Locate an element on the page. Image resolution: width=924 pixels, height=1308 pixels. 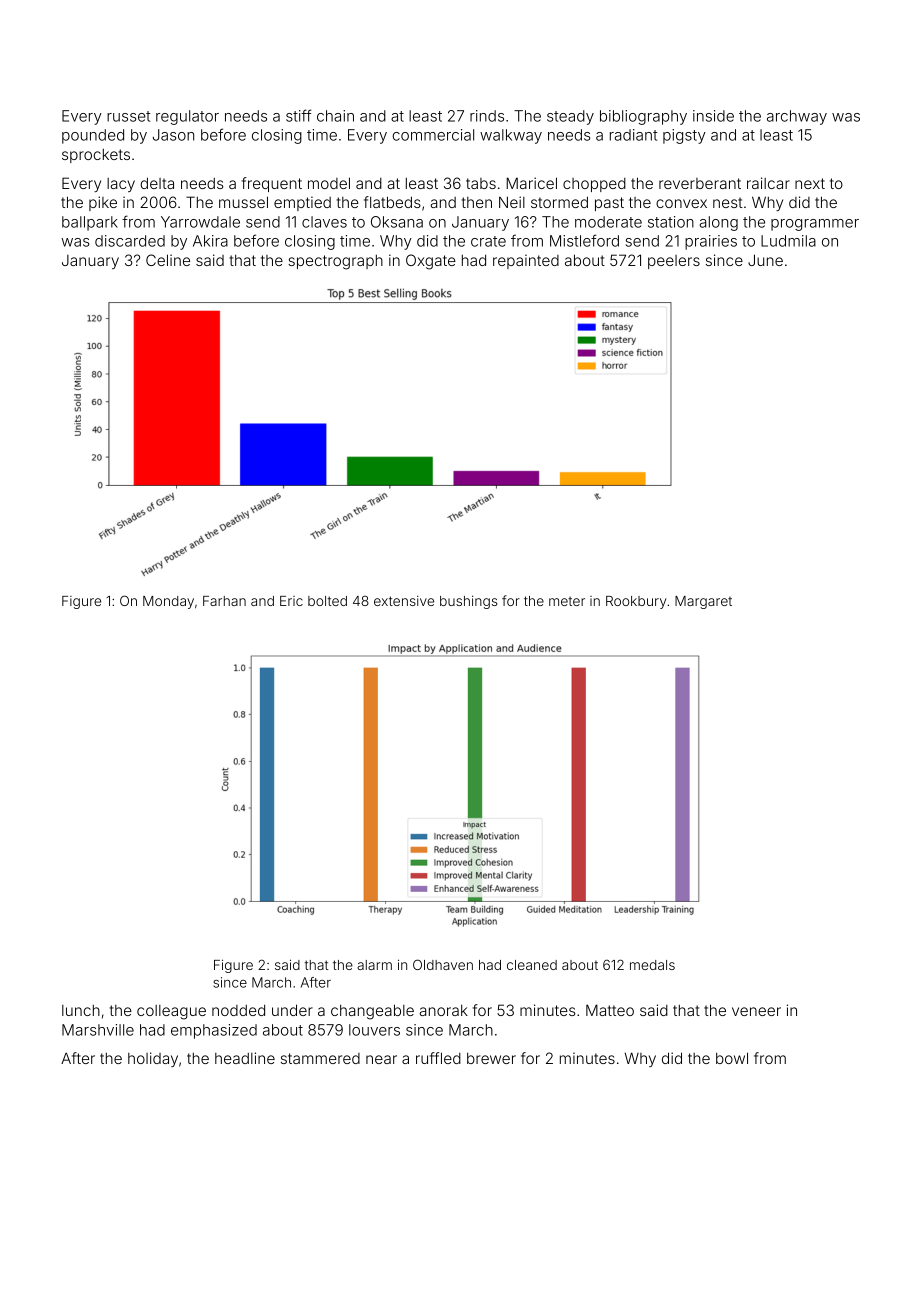
russet is located at coordinates (129, 116).
